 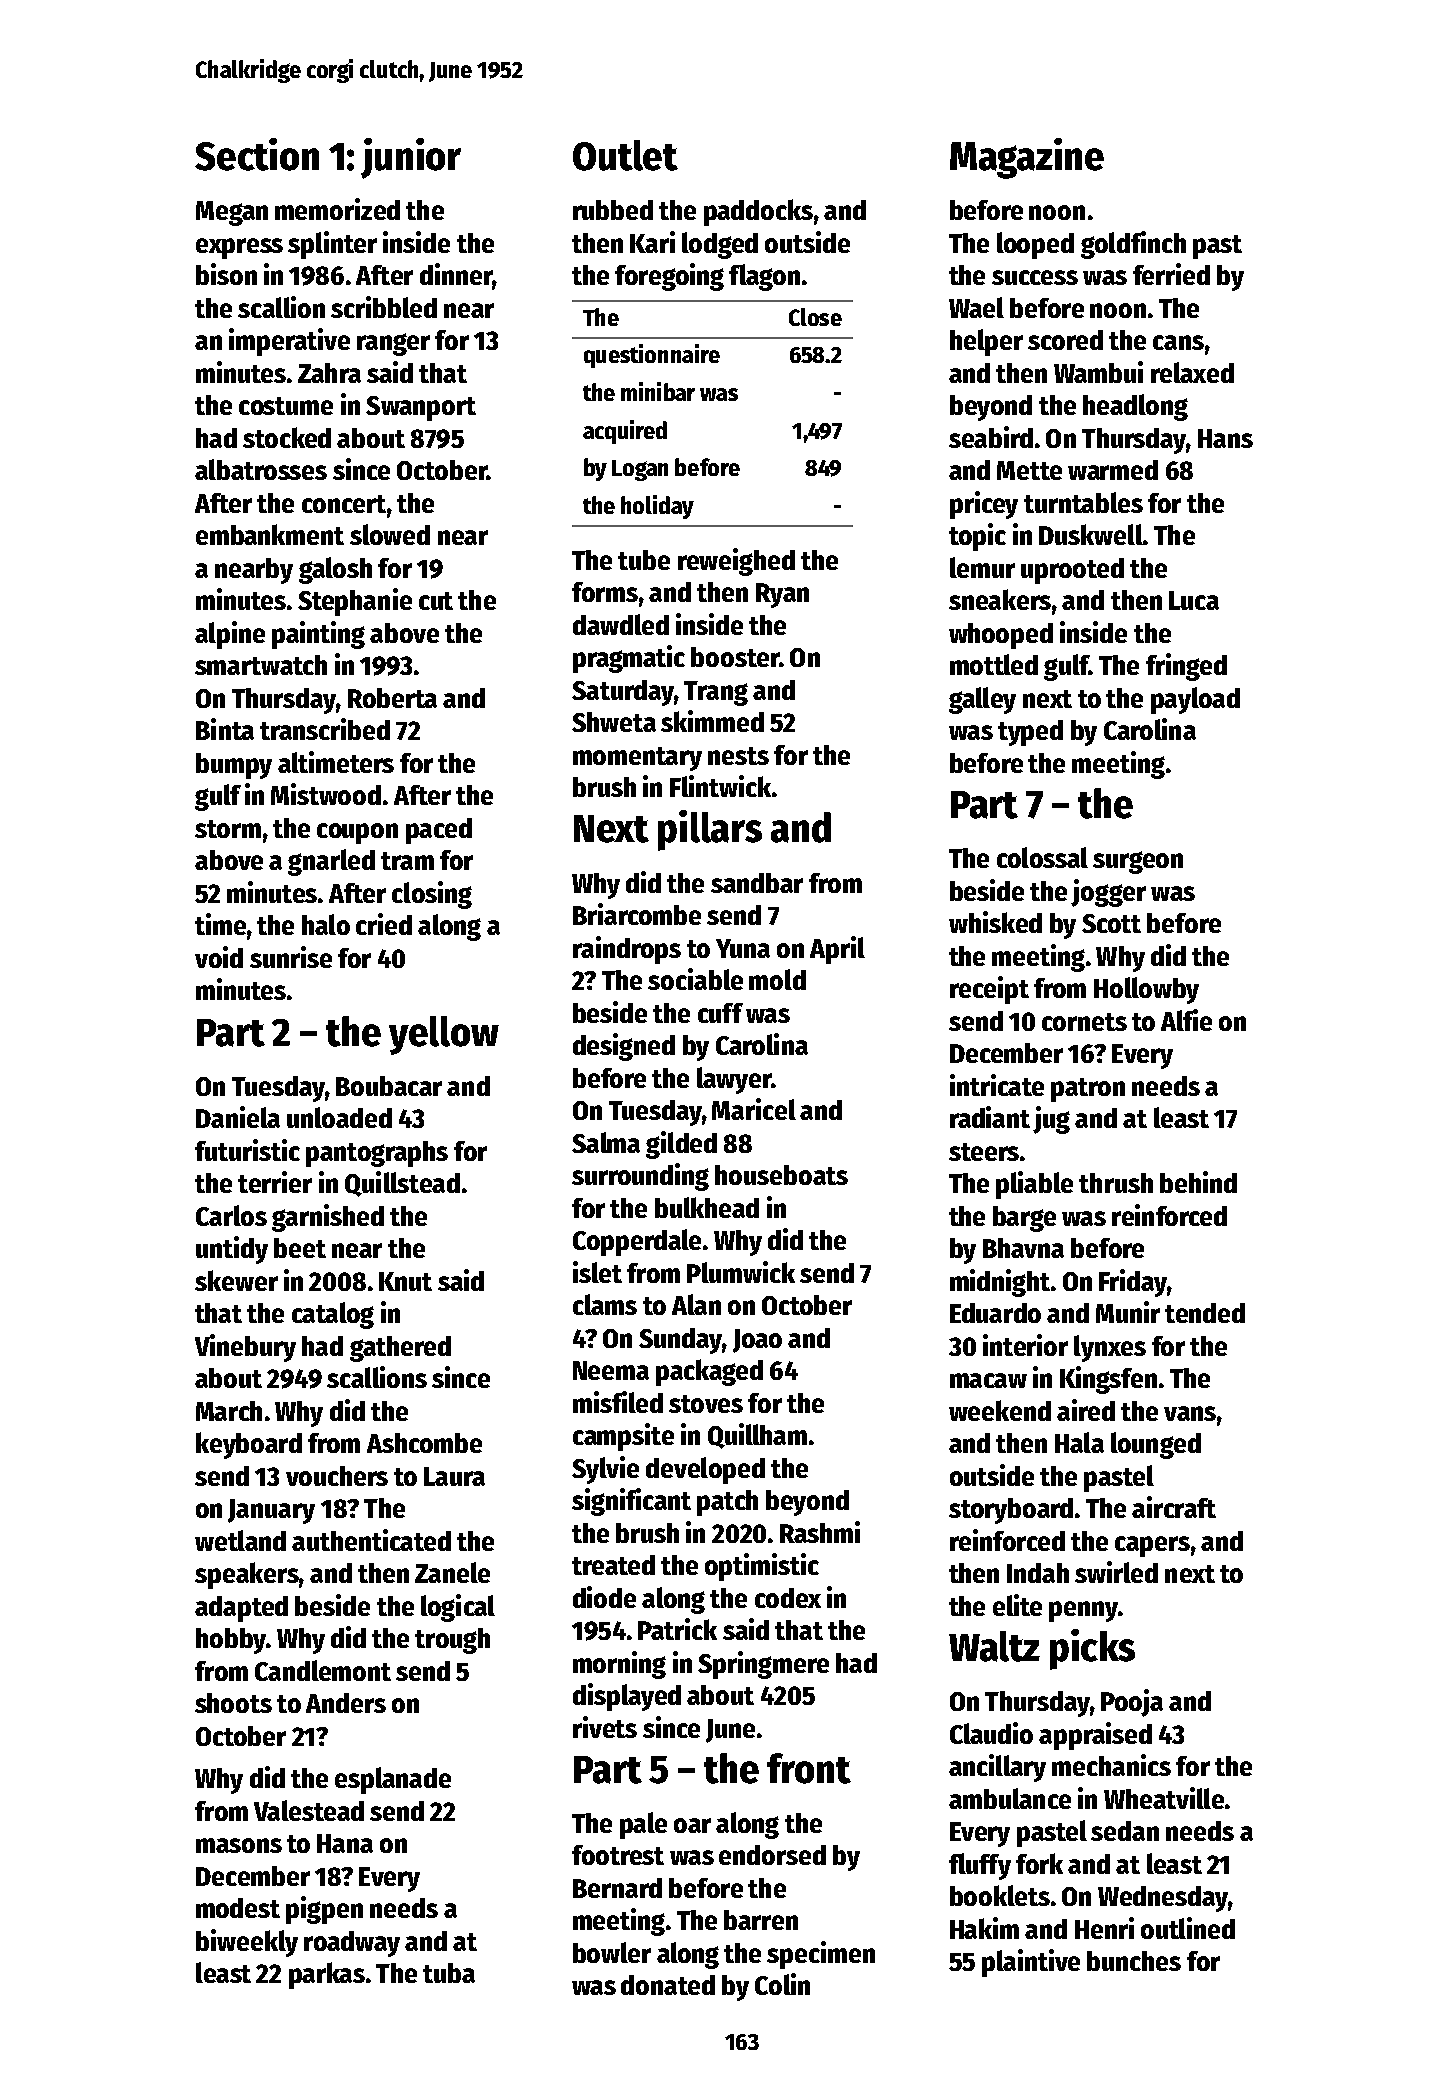 What do you see at coordinates (618, 1855) in the document?
I see `footrest` at bounding box center [618, 1855].
